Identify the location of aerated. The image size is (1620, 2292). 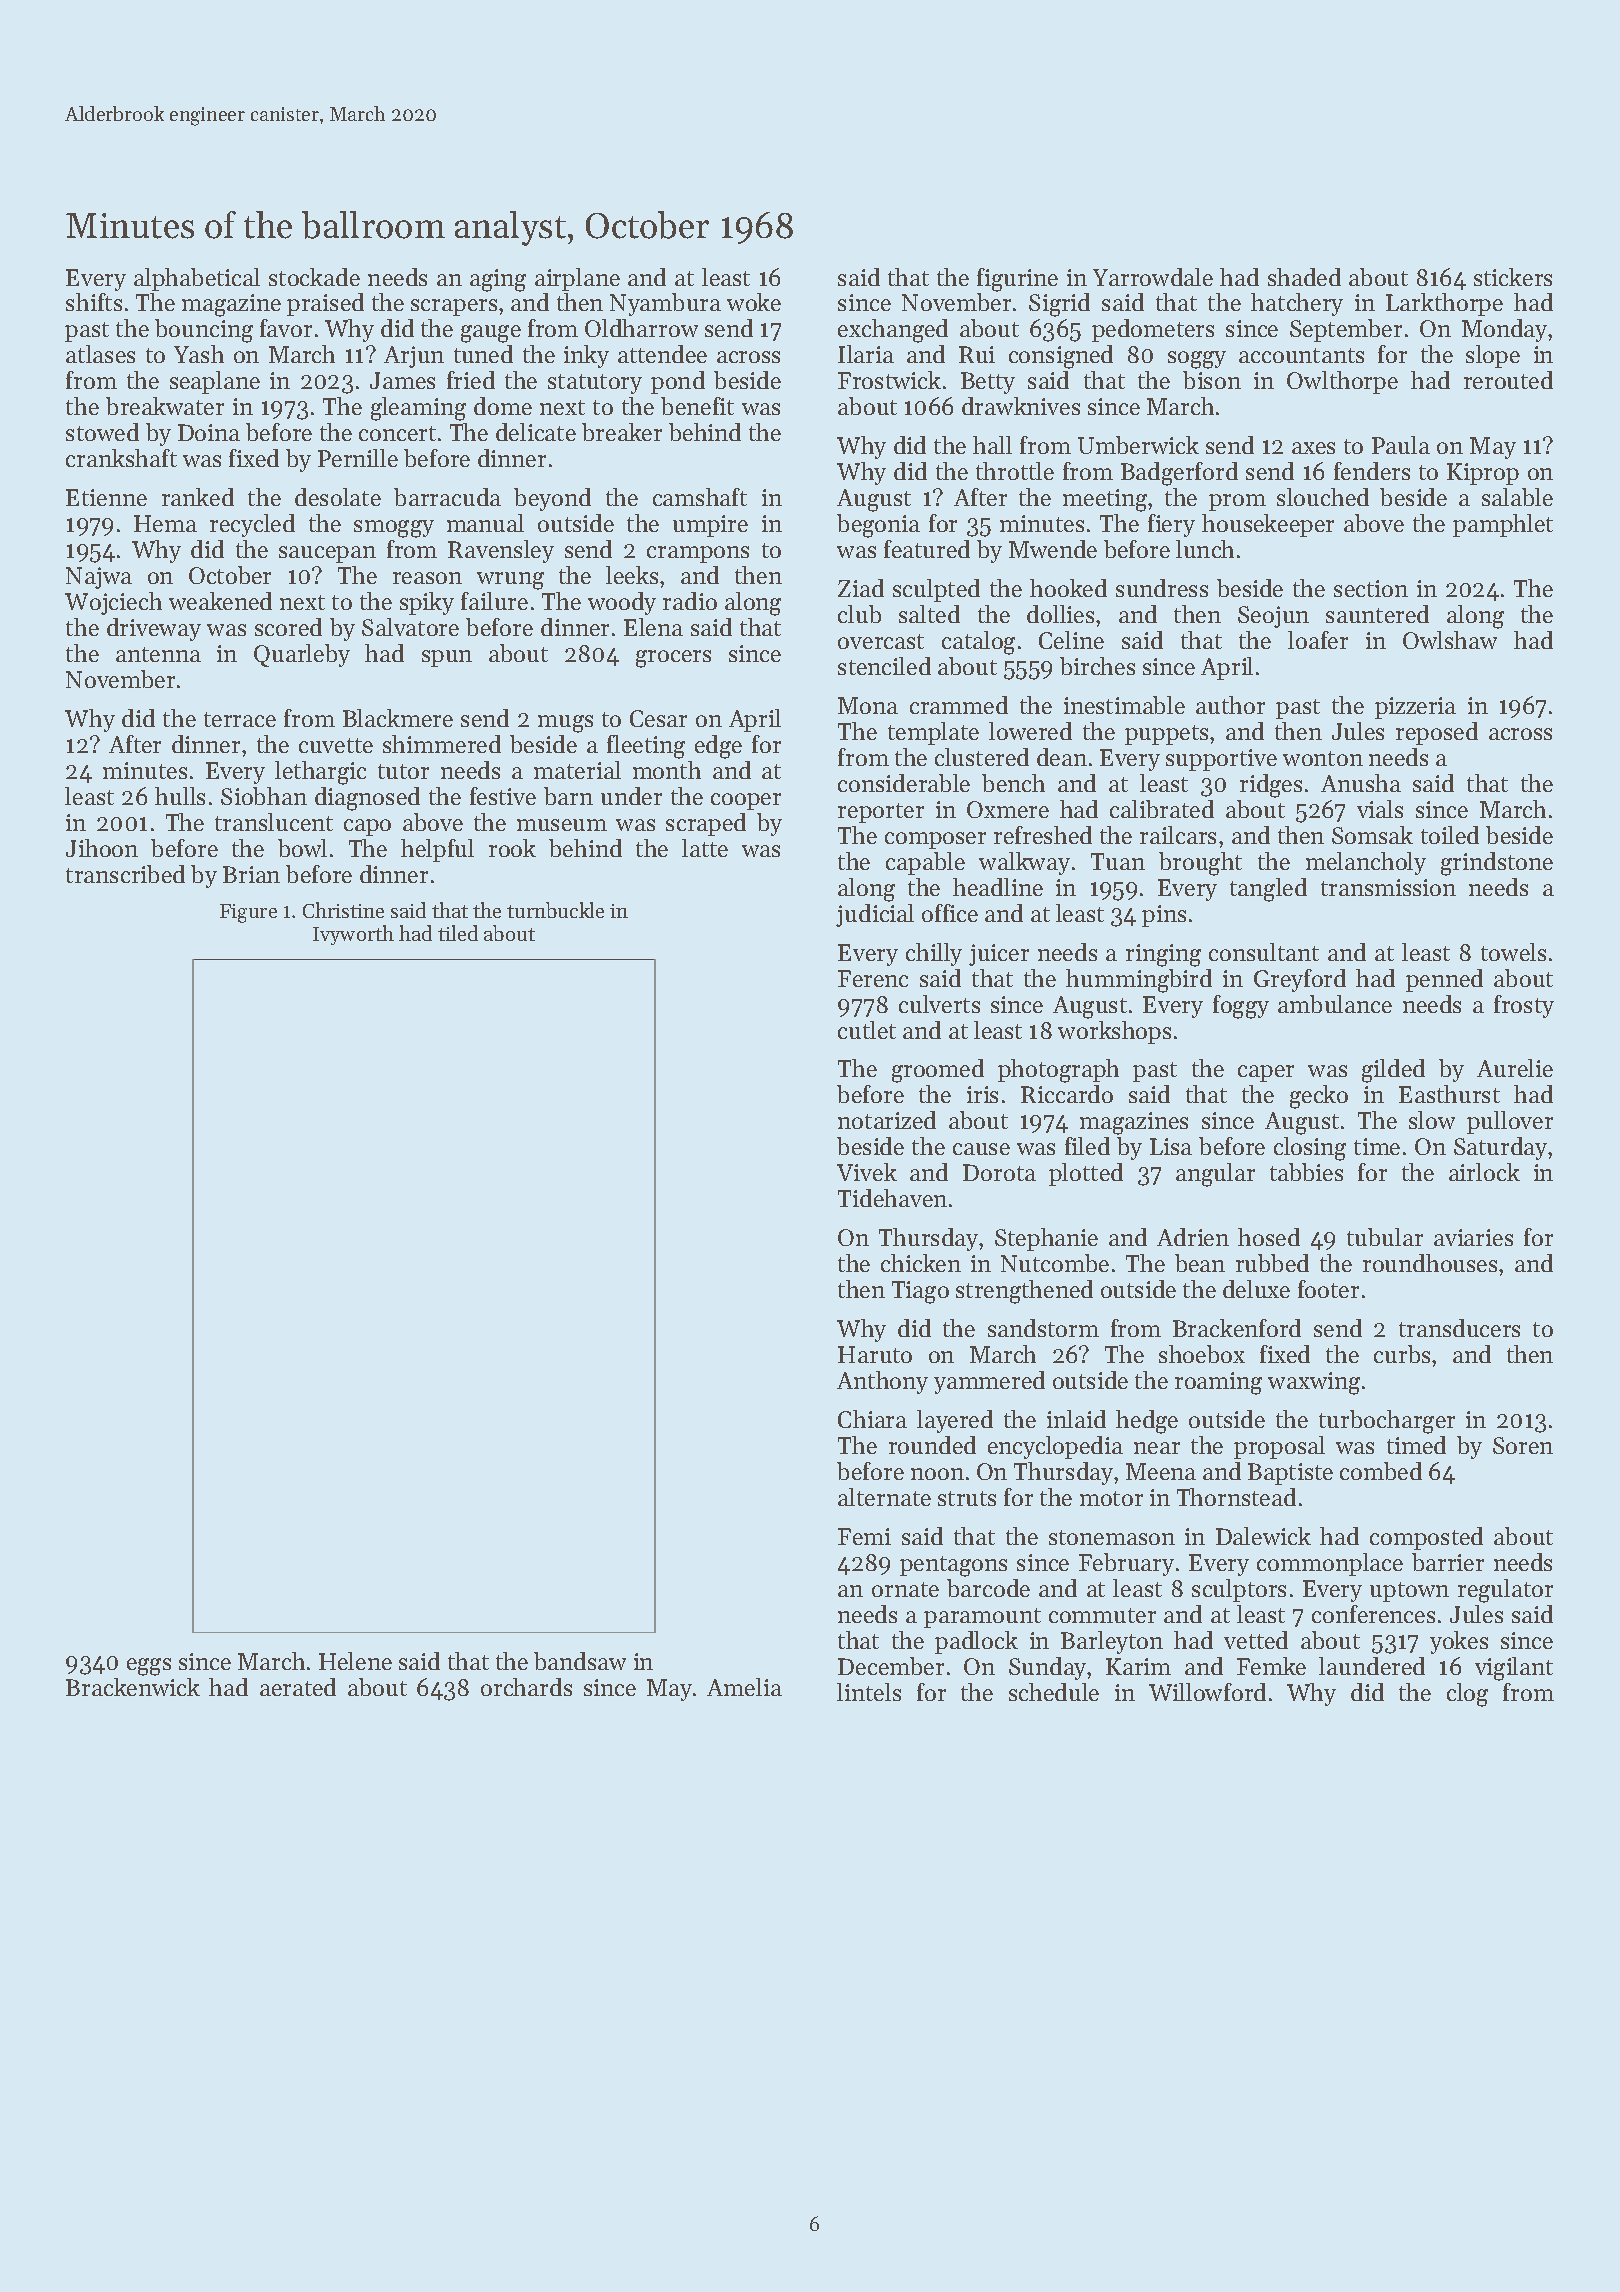
(298, 1687).
